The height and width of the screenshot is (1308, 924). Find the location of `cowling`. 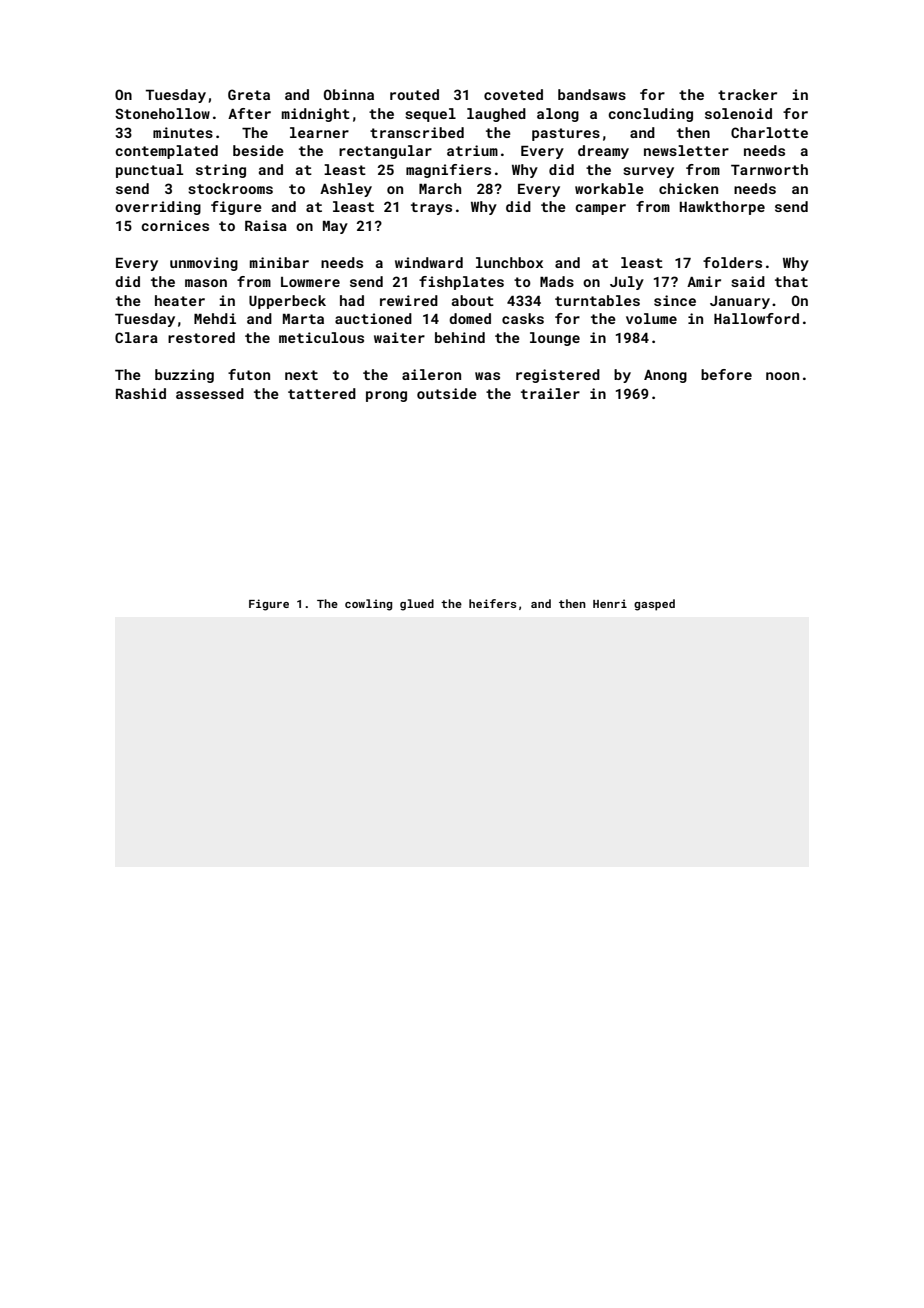

cowling is located at coordinates (368, 605).
